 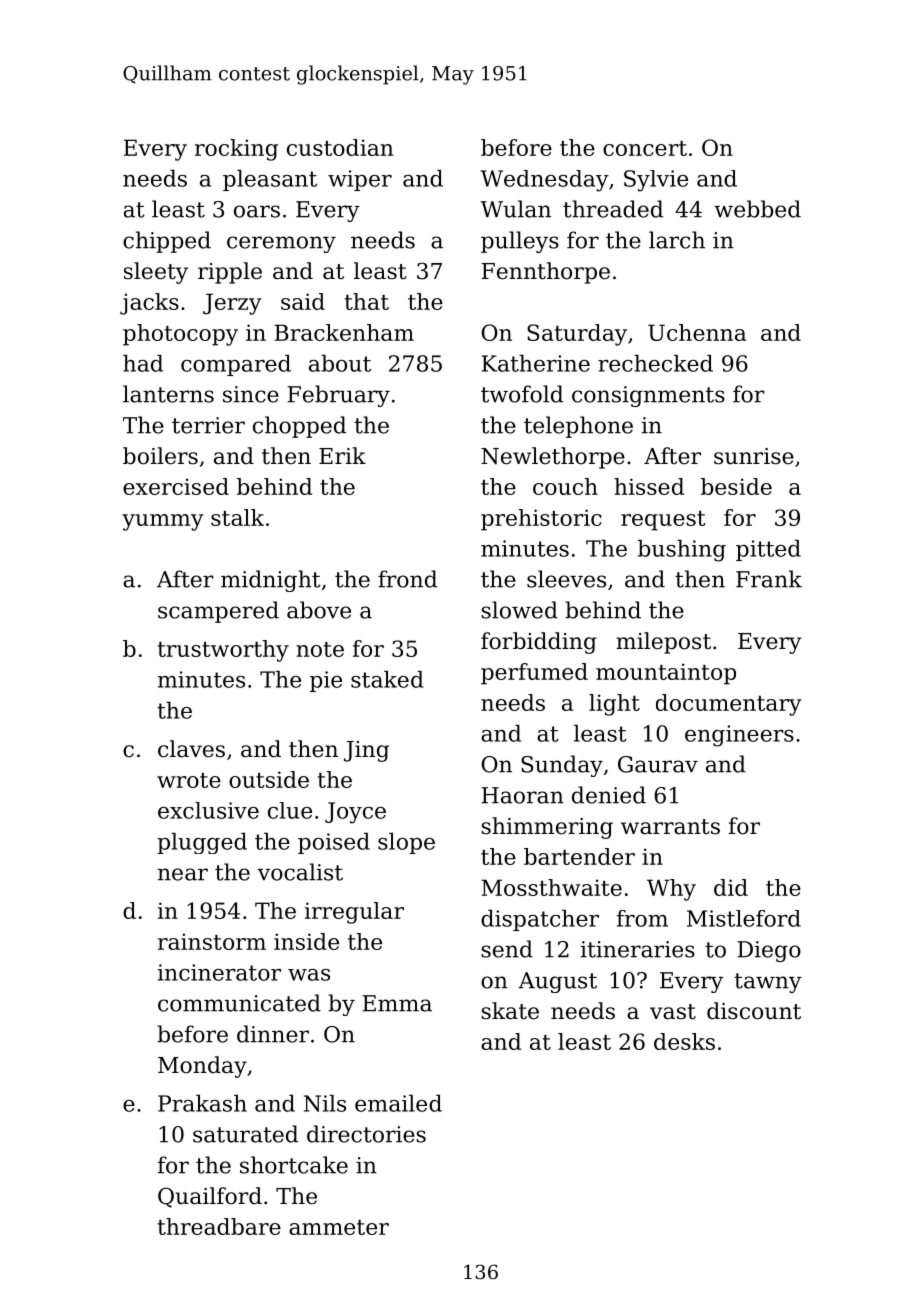 I want to click on rainstorm, so click(x=212, y=941).
